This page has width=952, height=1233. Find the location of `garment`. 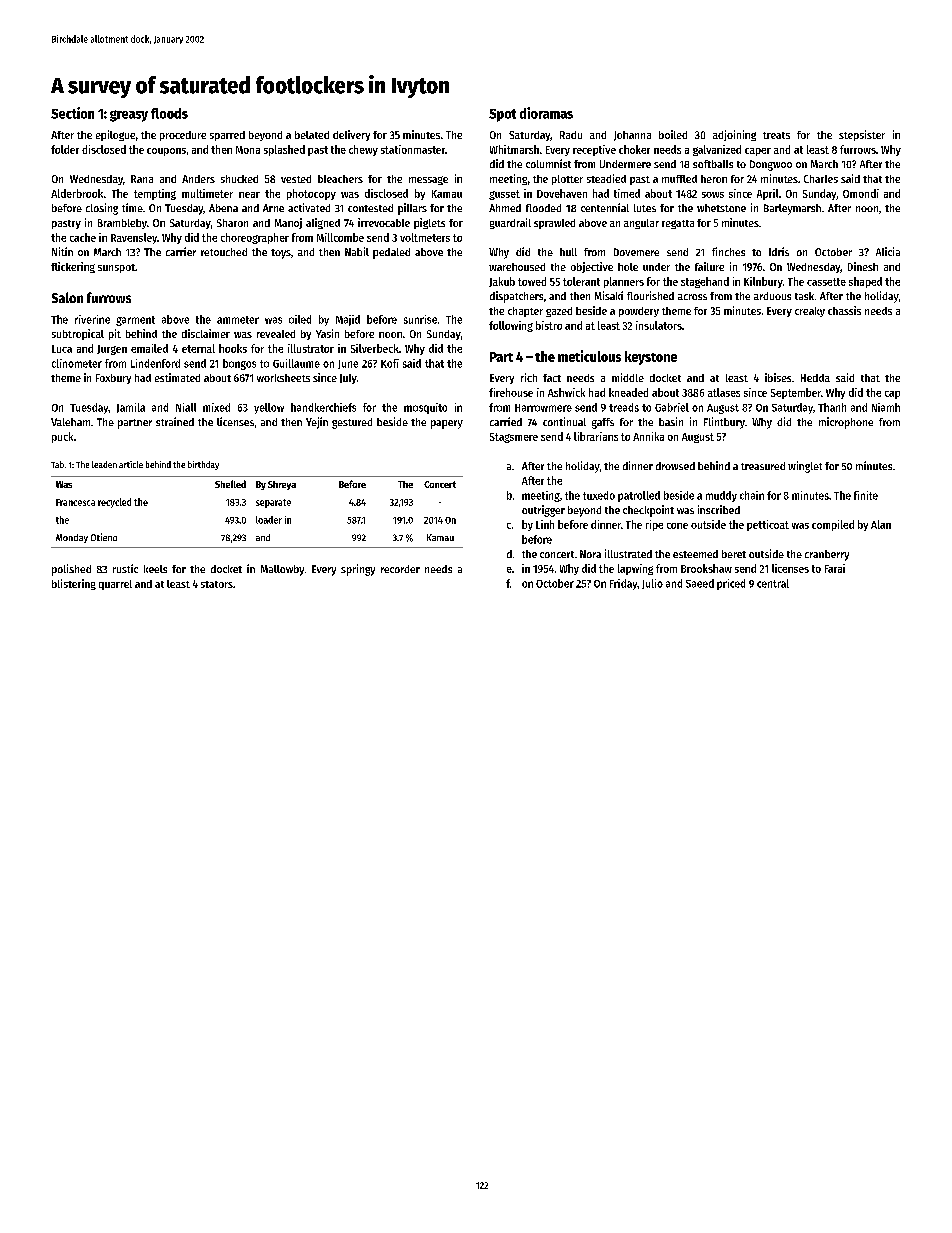

garment is located at coordinates (135, 321).
